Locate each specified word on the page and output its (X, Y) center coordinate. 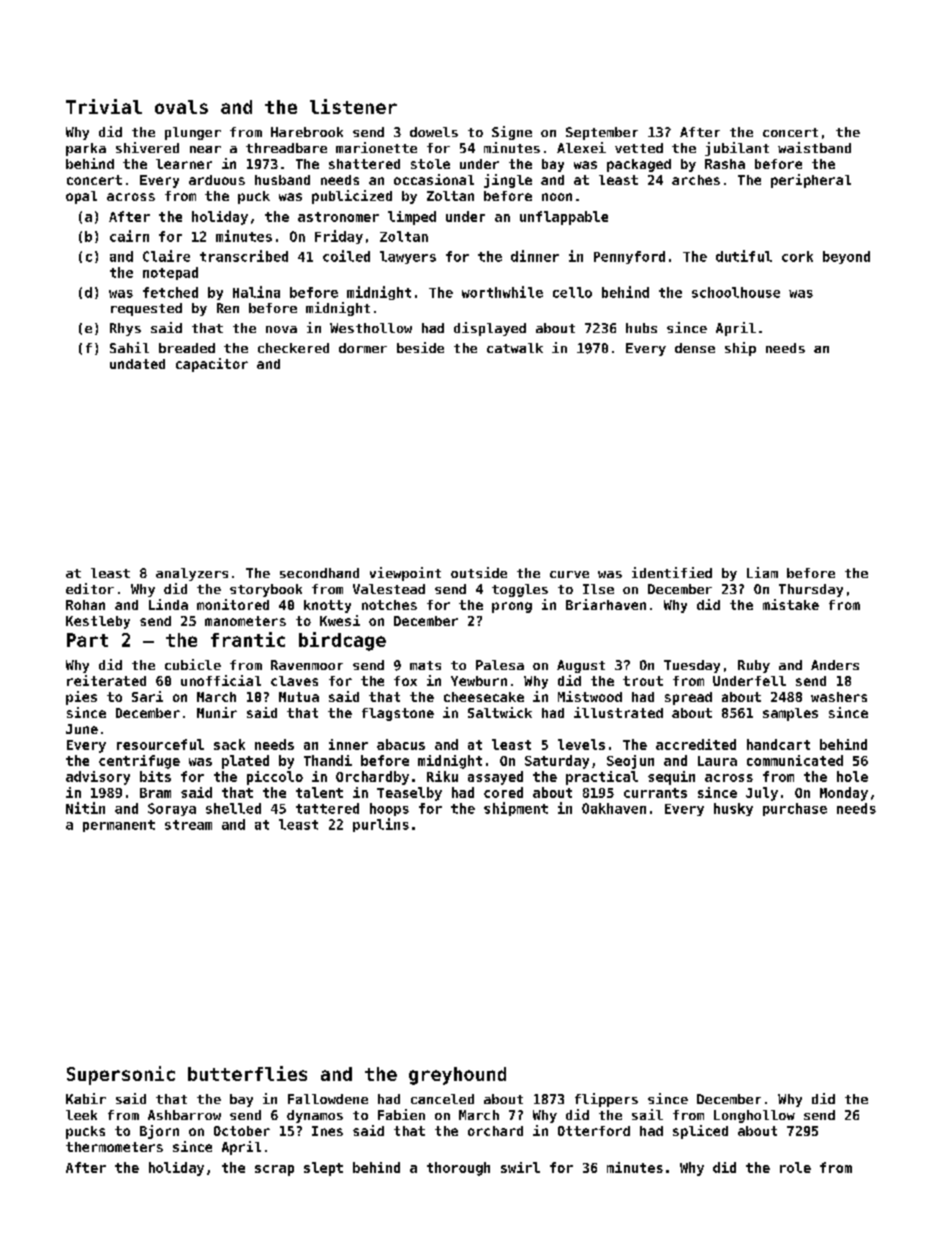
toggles (520, 590)
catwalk (515, 348)
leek (81, 1115)
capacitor (212, 365)
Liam (762, 572)
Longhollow (754, 1116)
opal (81, 197)
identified (672, 572)
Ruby (754, 666)
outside (479, 572)
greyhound (457, 1076)
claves (294, 681)
